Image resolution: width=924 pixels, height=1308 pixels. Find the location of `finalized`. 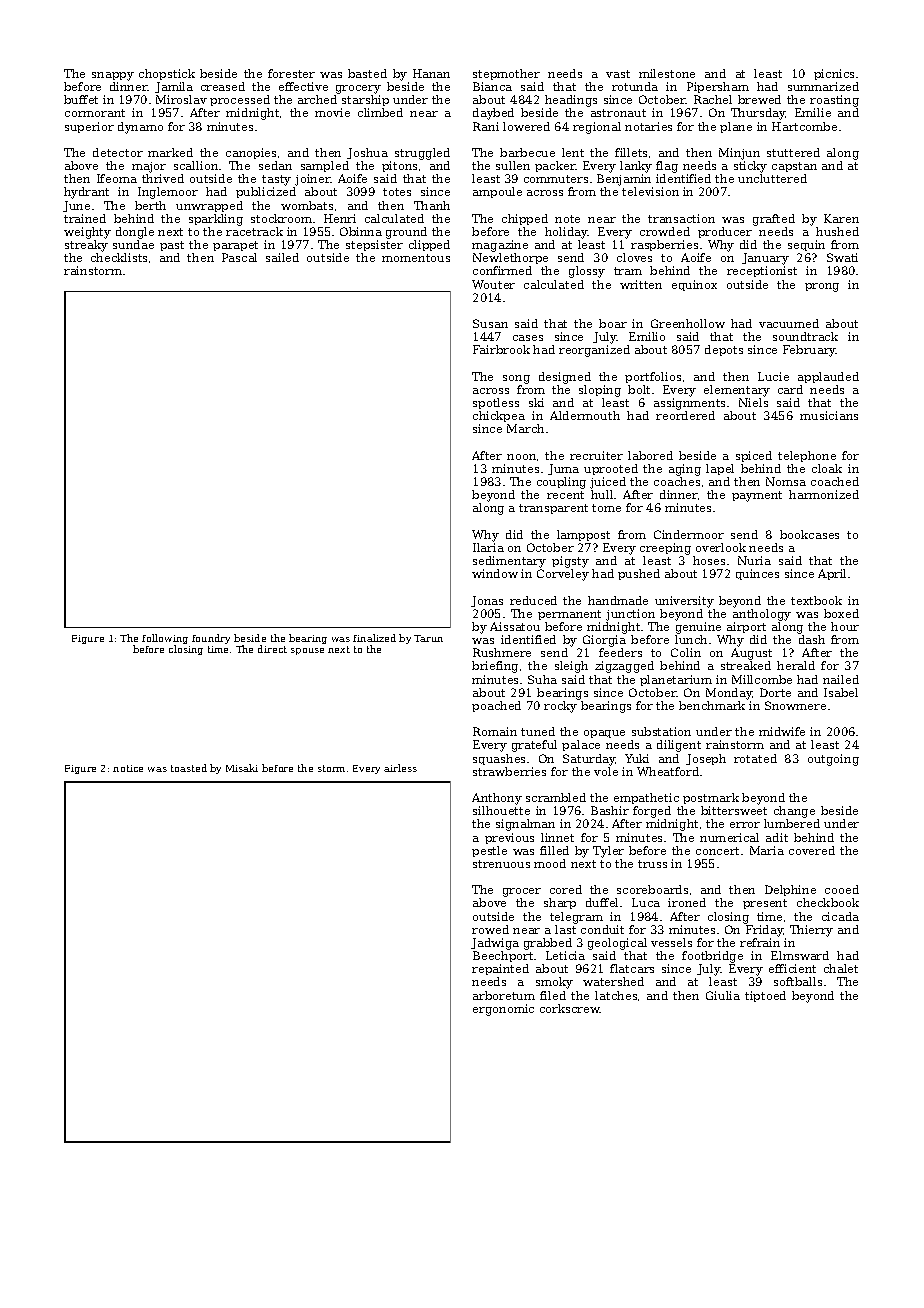

finalized is located at coordinates (374, 638).
